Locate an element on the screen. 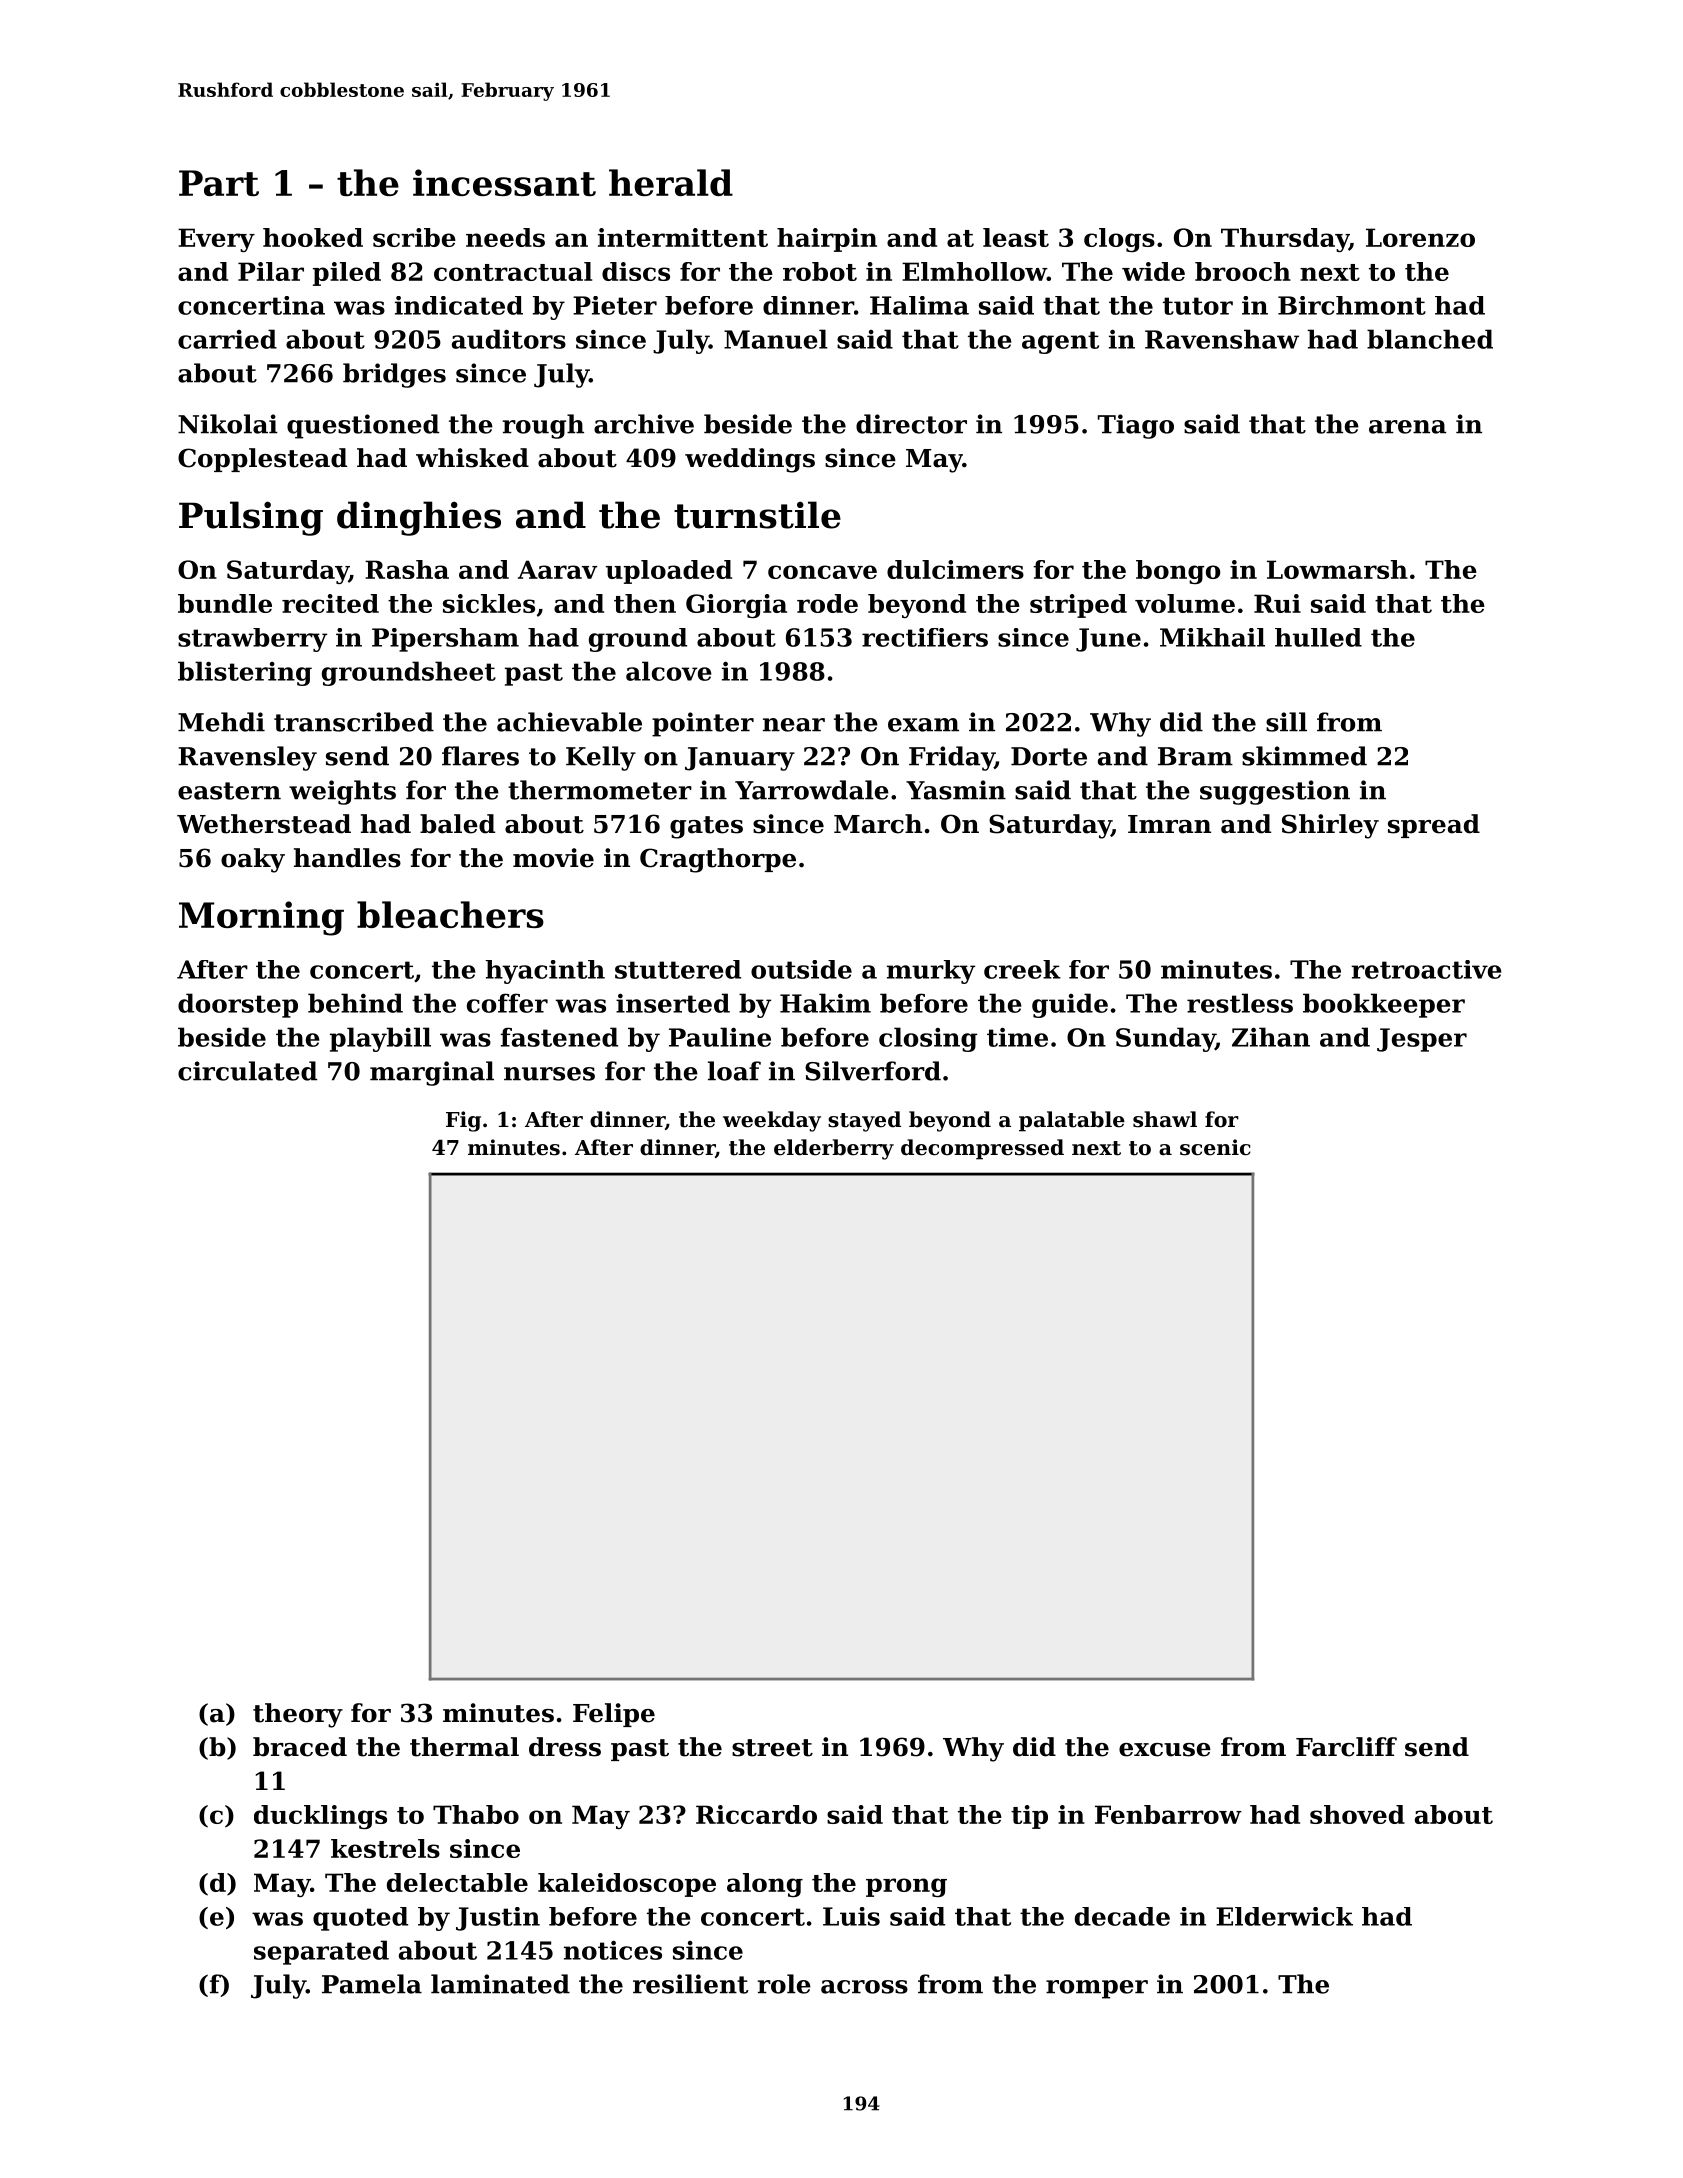 Image resolution: width=1683 pixels, height=2178 pixels. clogs is located at coordinates (1119, 240).
